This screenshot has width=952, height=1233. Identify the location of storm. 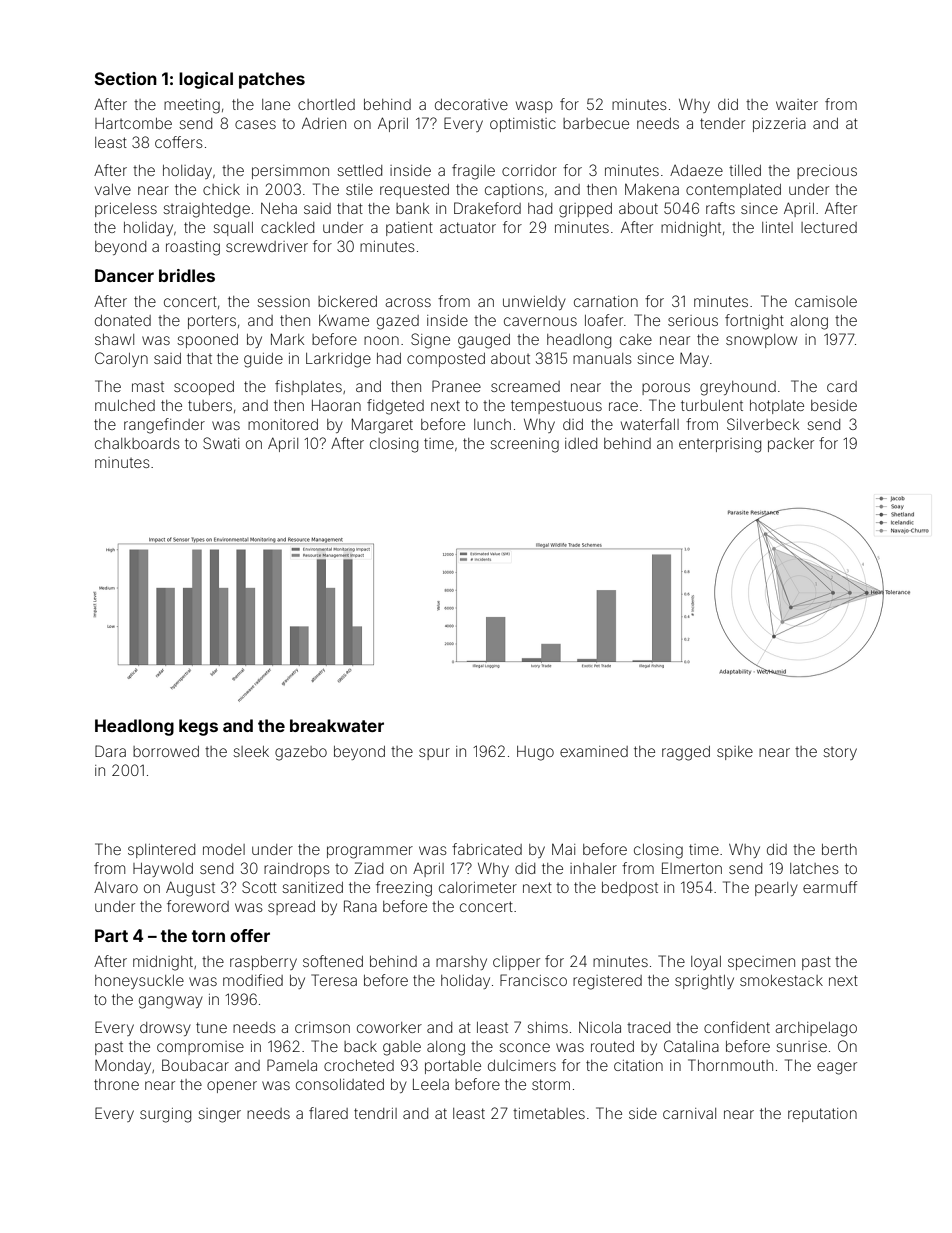
(551, 1084).
